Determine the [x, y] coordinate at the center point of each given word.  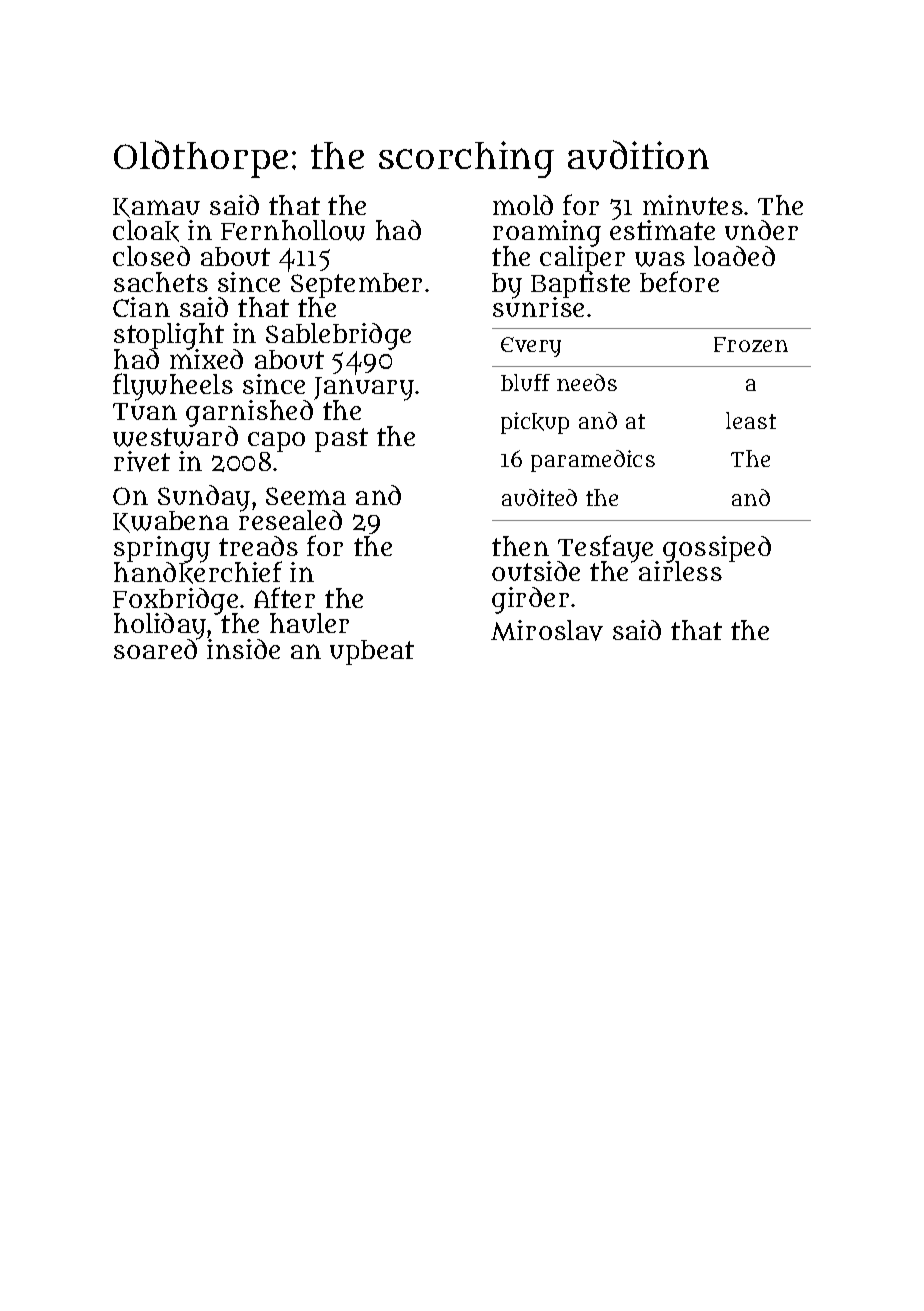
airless [680, 571]
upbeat [372, 652]
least [751, 420]
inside [243, 649]
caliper [582, 260]
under [761, 230]
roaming [547, 233]
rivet [142, 461]
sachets [161, 282]
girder [530, 600]
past [341, 440]
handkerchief [197, 573]
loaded [734, 256]
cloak [146, 231]
